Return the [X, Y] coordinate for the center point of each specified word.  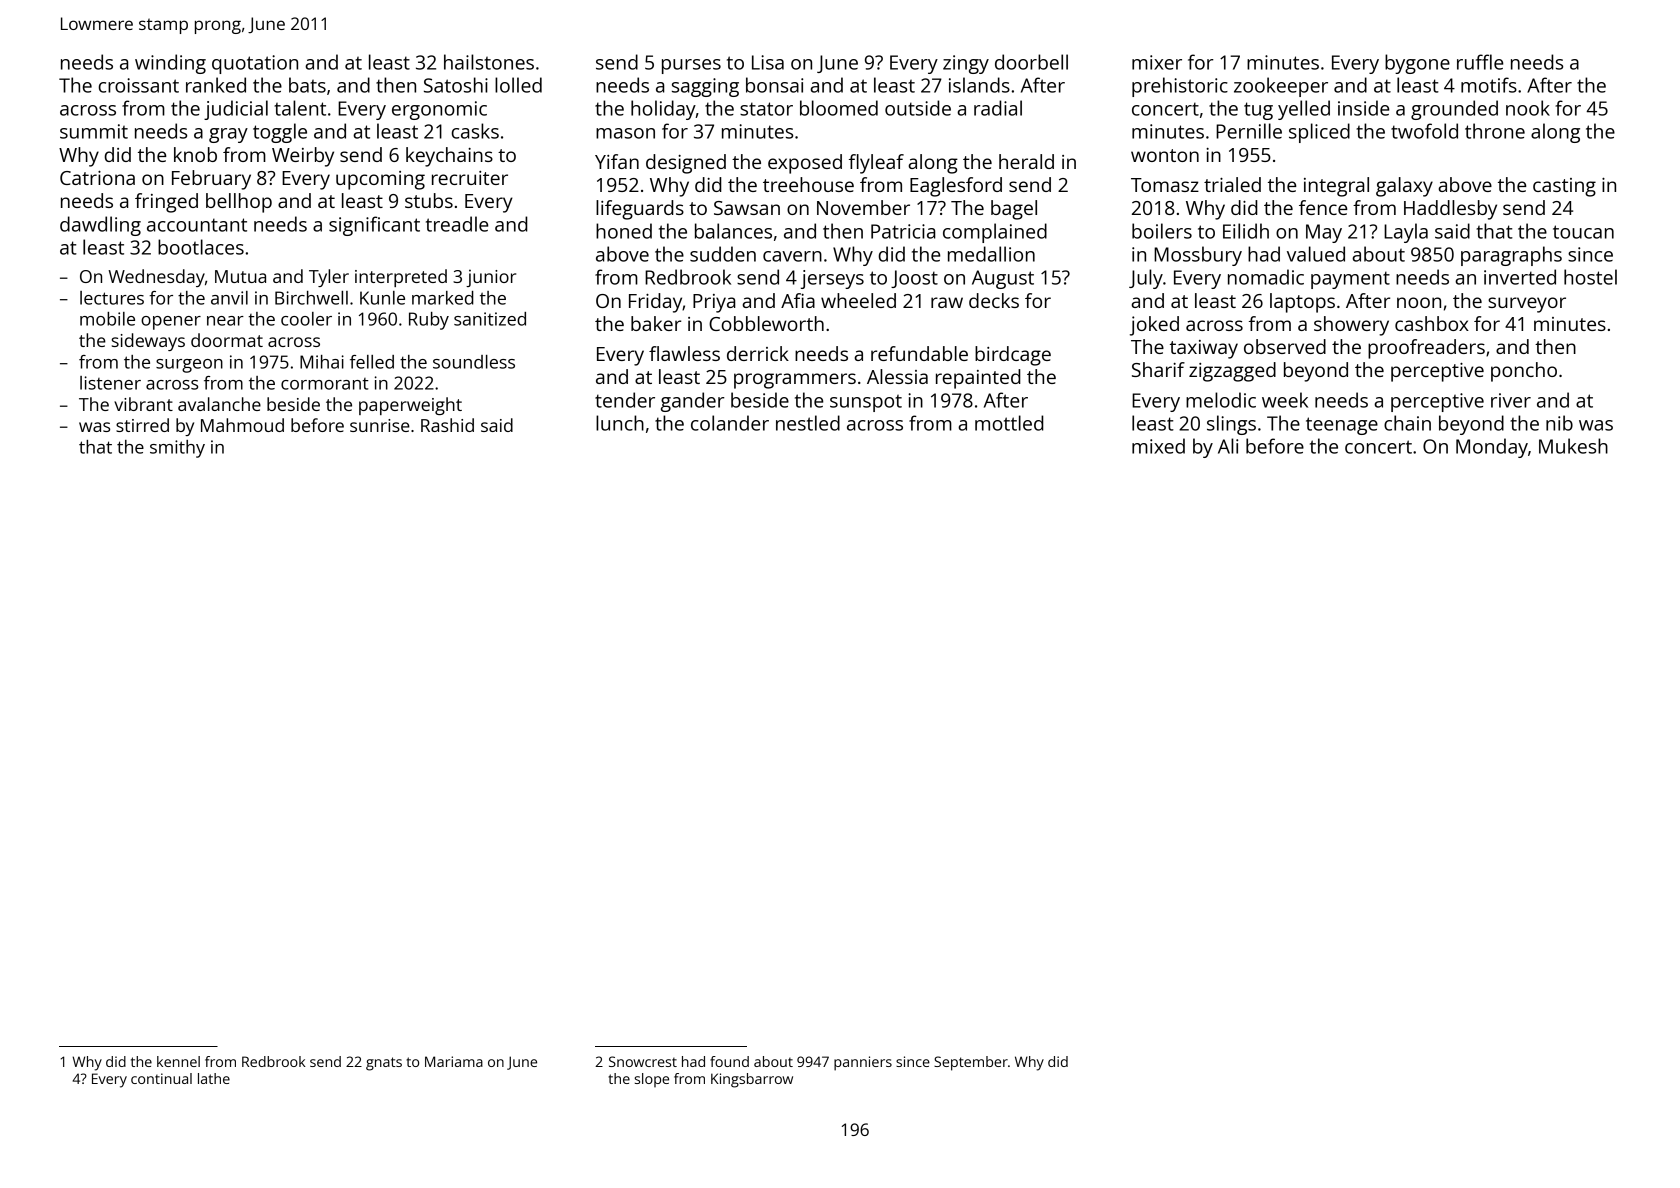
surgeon [189, 366]
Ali [1228, 446]
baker [656, 323]
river [1511, 400]
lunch [620, 423]
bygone [1417, 64]
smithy [177, 449]
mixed [1158, 446]
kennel [178, 1061]
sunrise [380, 425]
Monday [1492, 448]
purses [691, 66]
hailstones [489, 62]
